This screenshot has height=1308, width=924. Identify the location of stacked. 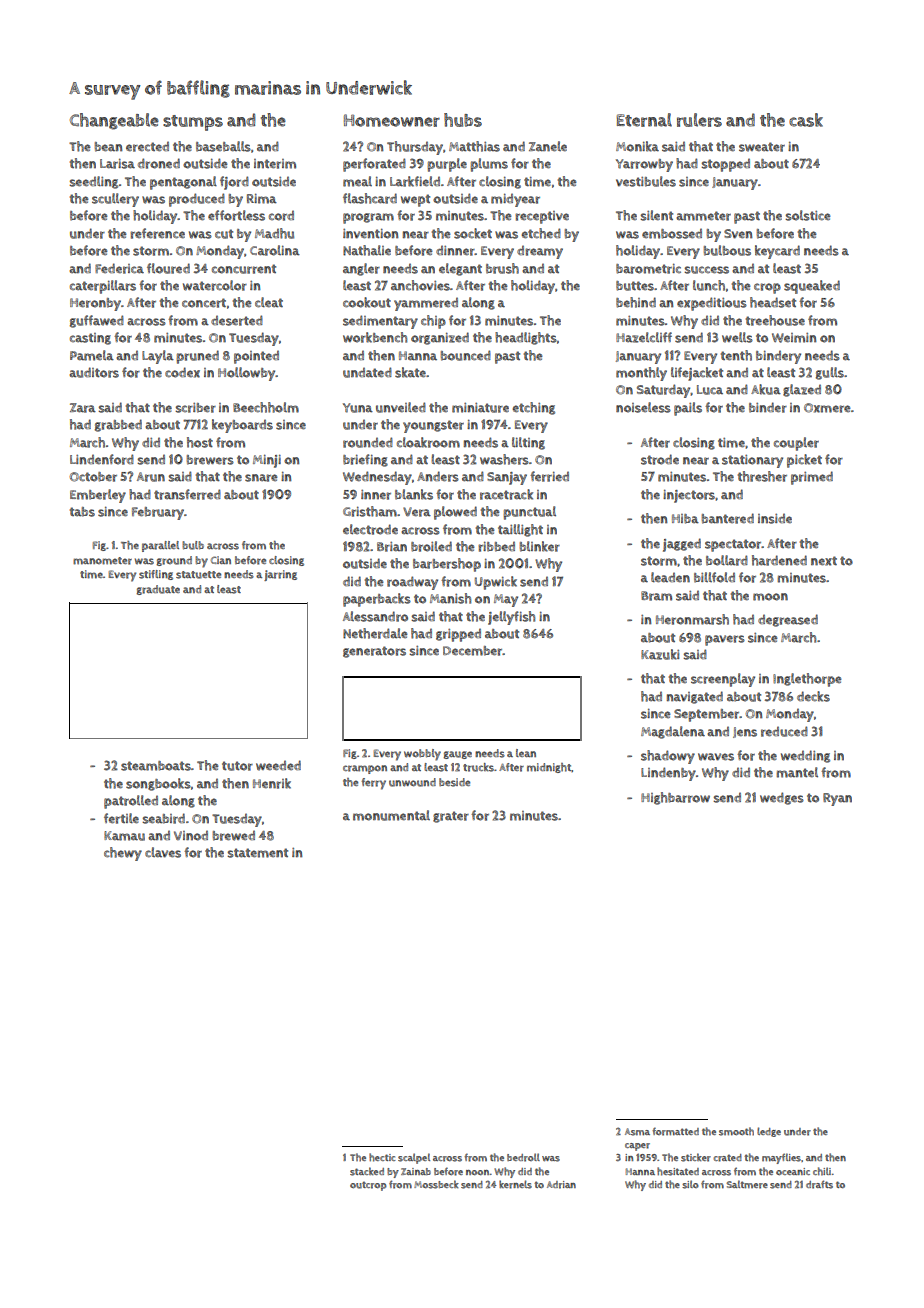
(367, 1171).
